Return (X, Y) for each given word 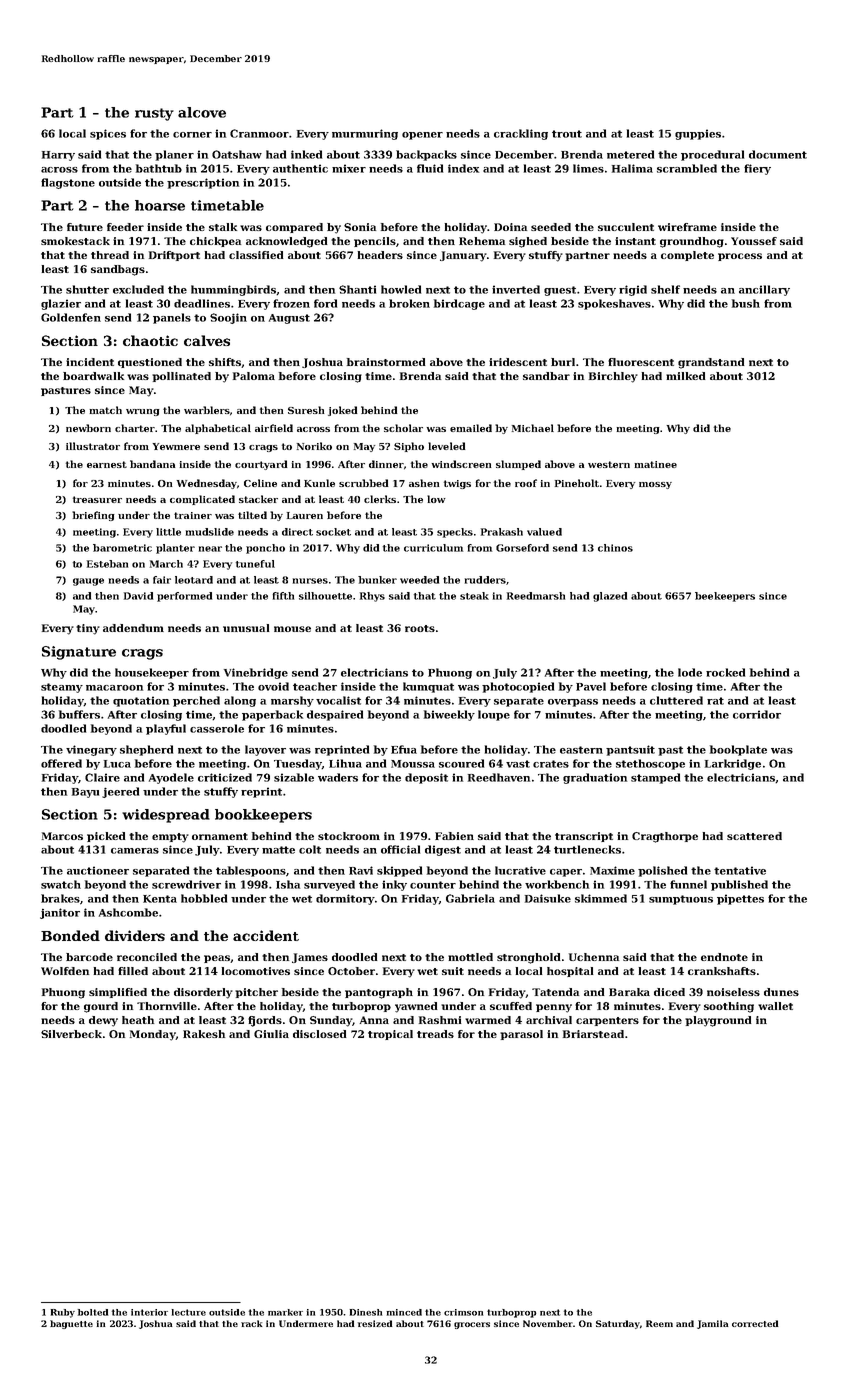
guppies (698, 134)
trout (567, 134)
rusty (154, 114)
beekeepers (725, 597)
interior (149, 1312)
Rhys (372, 597)
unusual (246, 628)
